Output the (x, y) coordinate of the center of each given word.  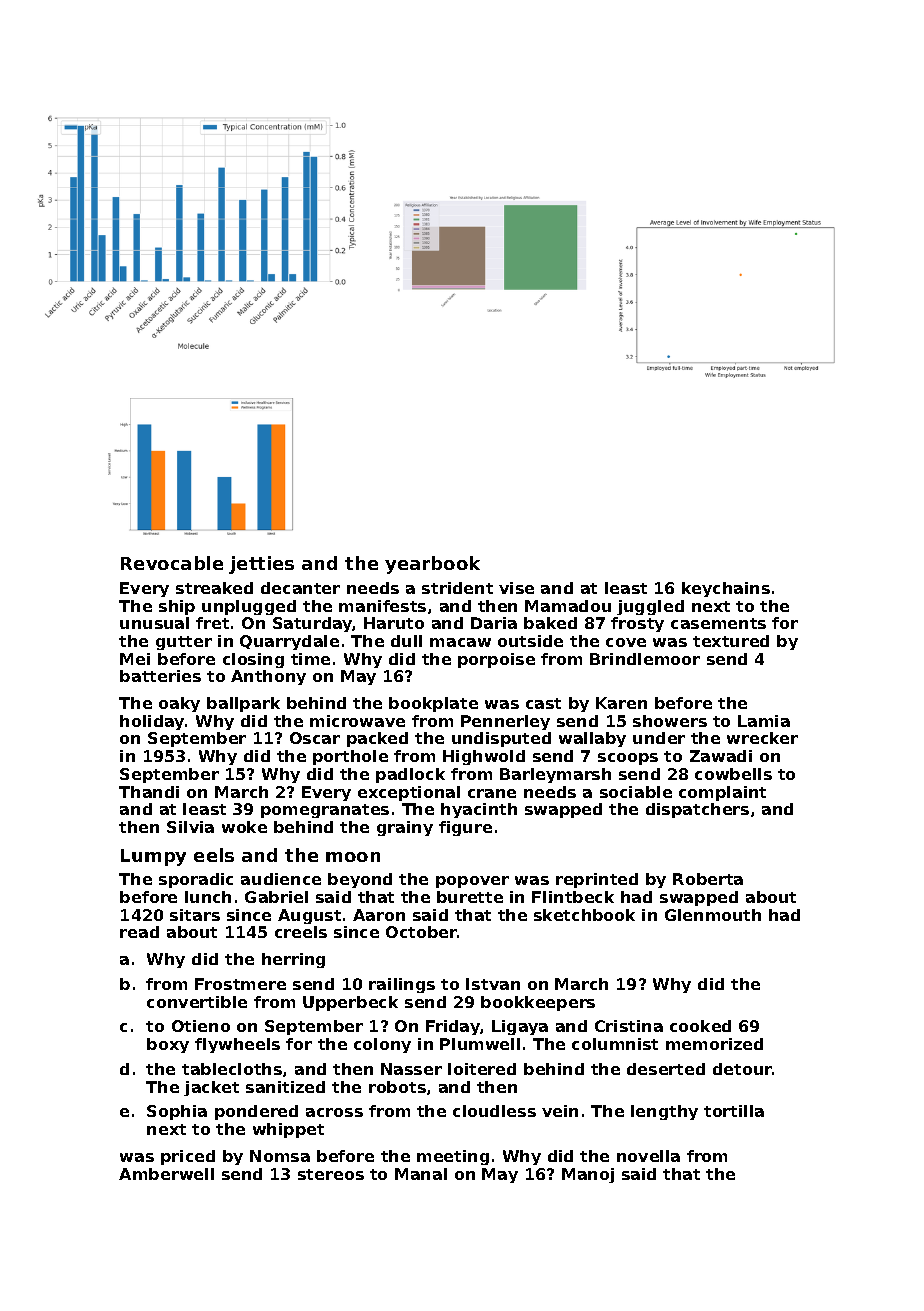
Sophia (177, 1112)
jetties (261, 565)
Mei (135, 659)
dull (406, 641)
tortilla (734, 1111)
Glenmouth (713, 915)
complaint (722, 793)
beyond (360, 880)
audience (281, 879)
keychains (726, 589)
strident (457, 588)
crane (492, 793)
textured (731, 641)
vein (560, 1111)
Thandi (149, 792)
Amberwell (166, 1174)
